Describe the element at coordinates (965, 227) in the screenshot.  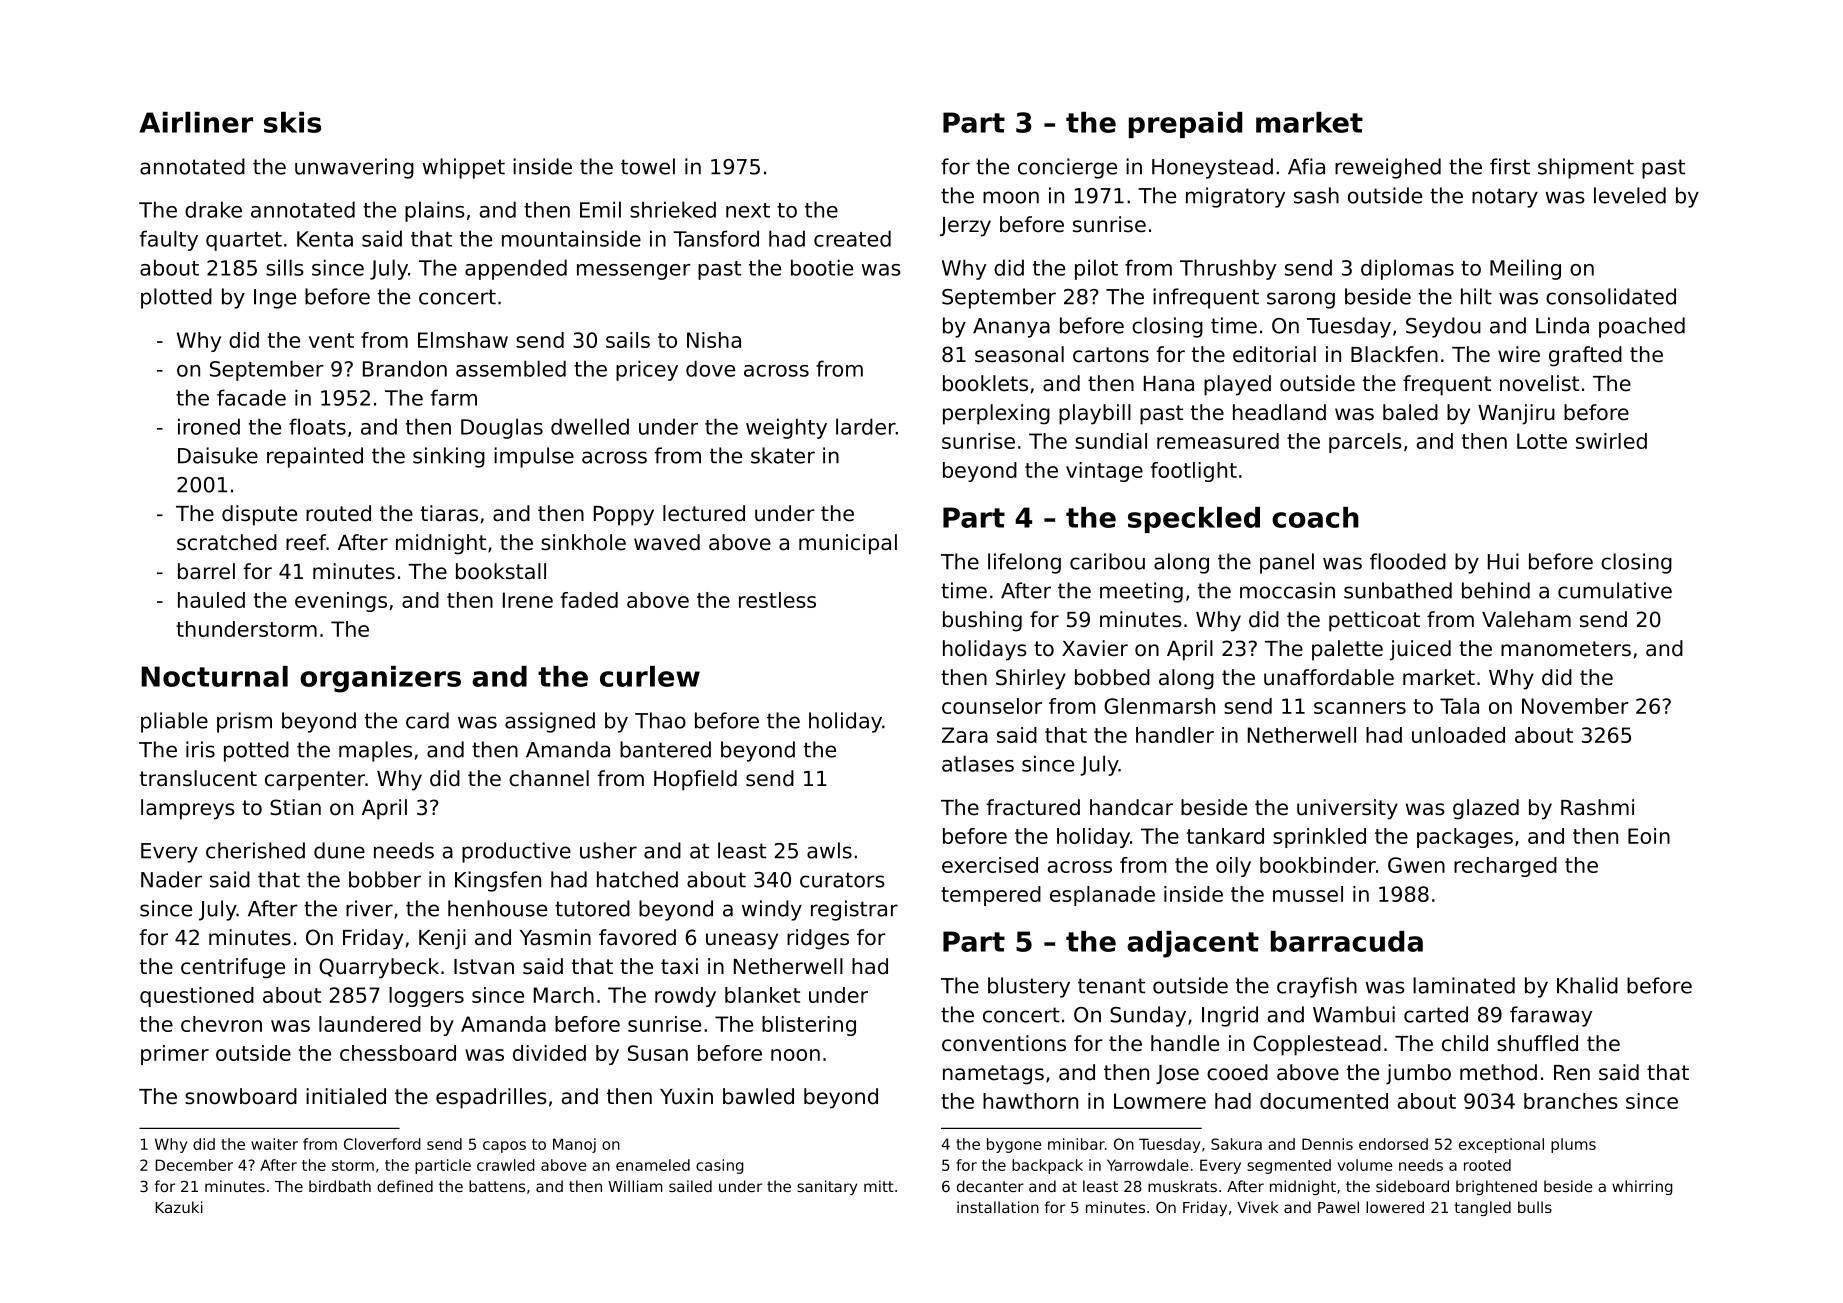
I see `Jerzy` at that location.
